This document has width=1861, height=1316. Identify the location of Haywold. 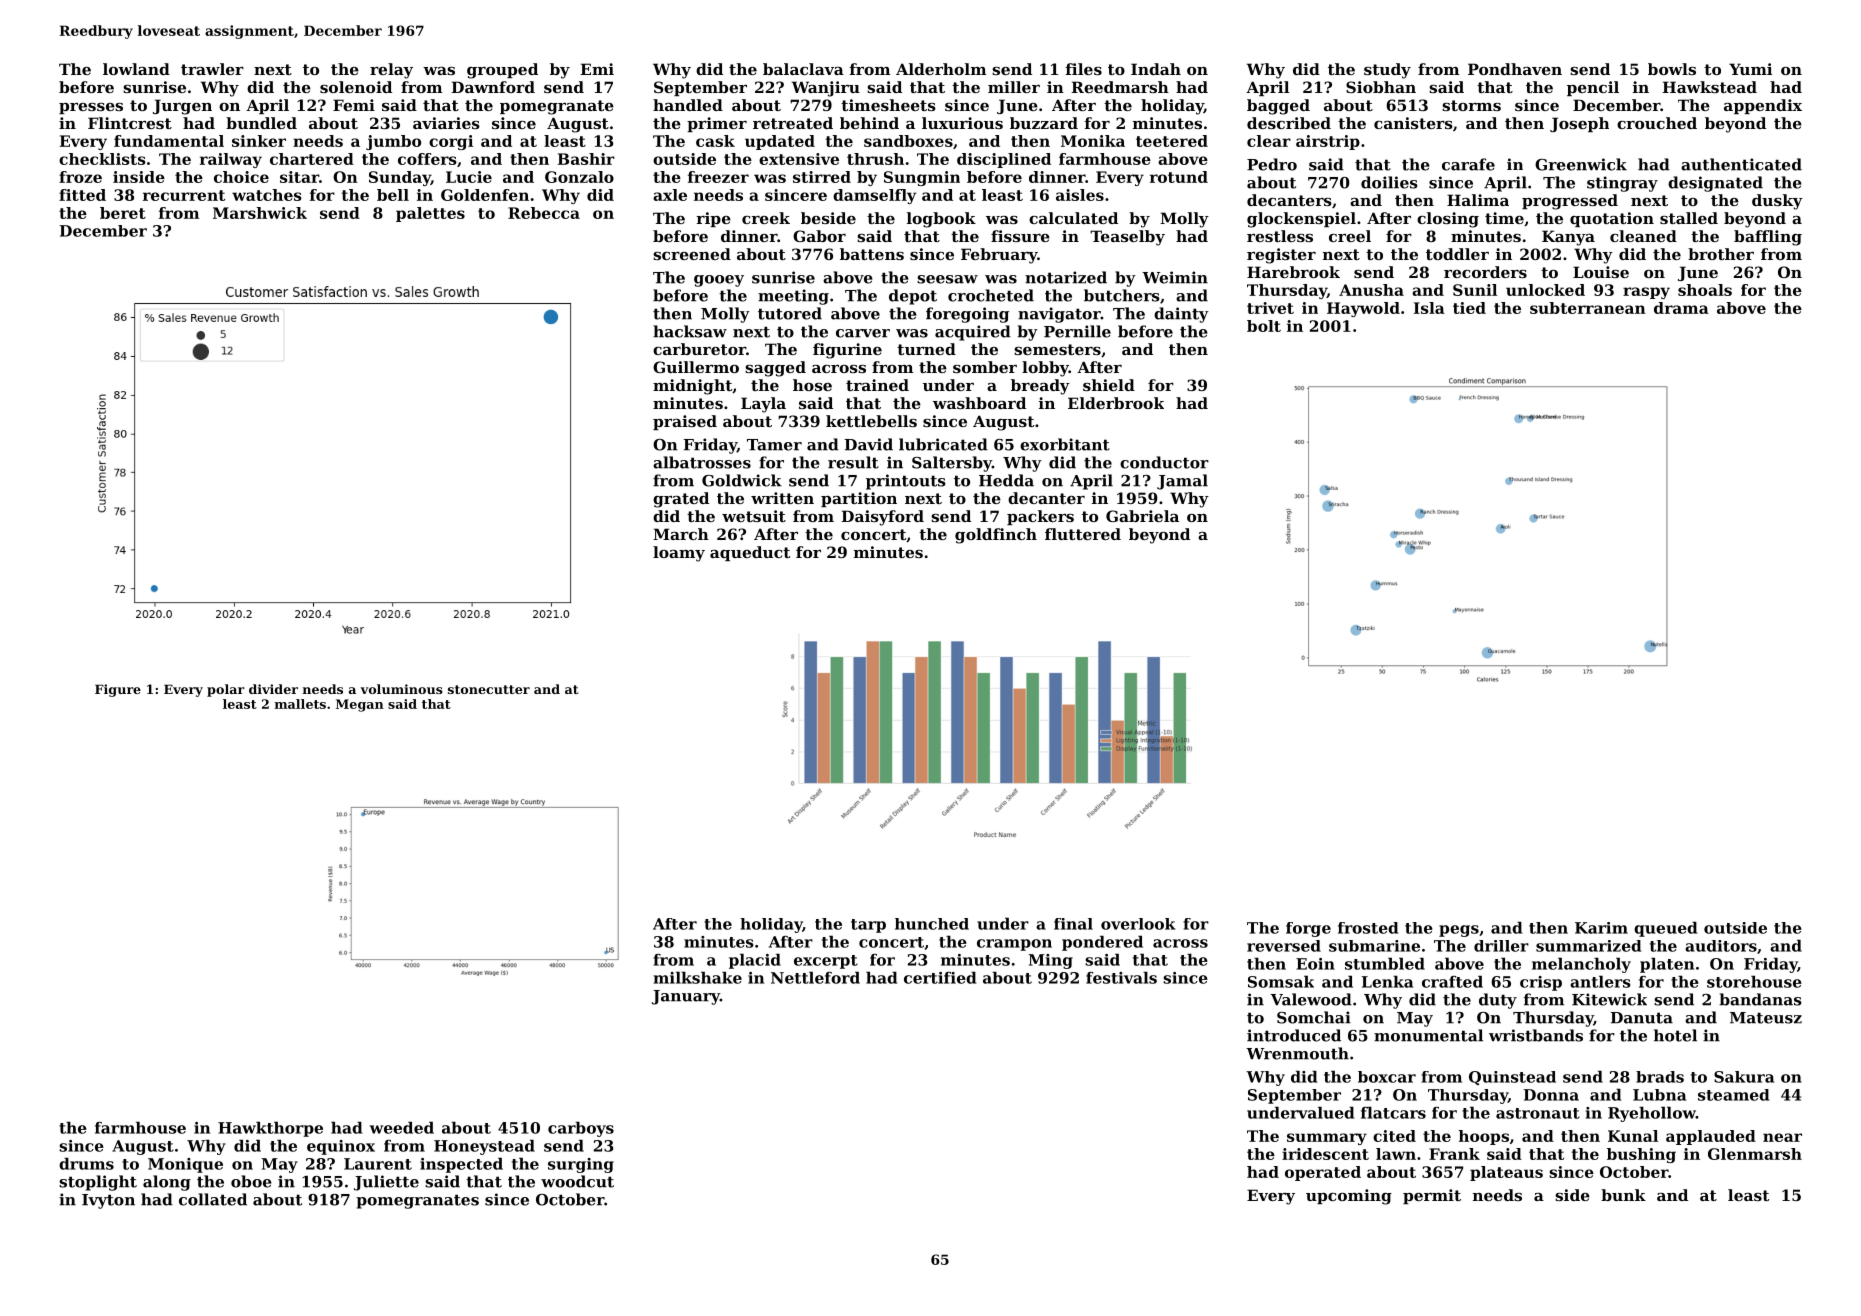
(1363, 309).
